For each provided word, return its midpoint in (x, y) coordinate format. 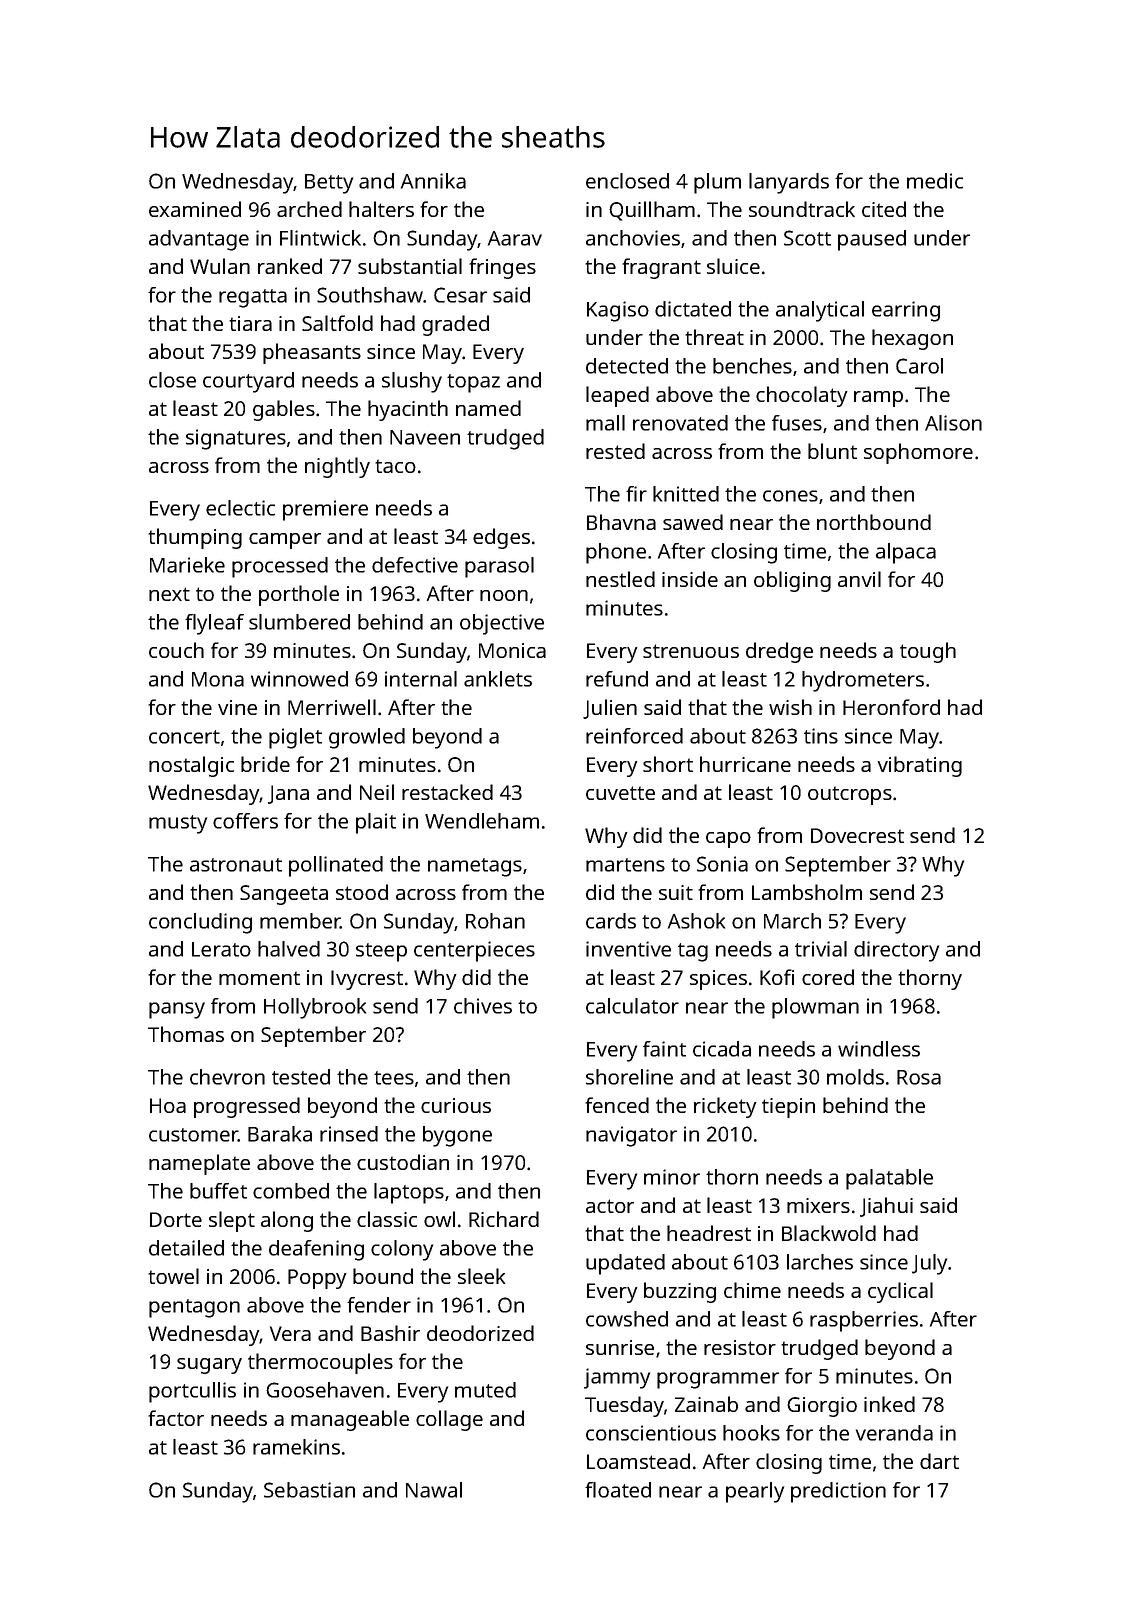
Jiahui (886, 1207)
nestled (620, 579)
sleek (481, 1276)
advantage (199, 240)
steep (381, 952)
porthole (299, 595)
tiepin (788, 1108)
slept (232, 1221)
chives (483, 1006)
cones (790, 496)
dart (939, 1461)
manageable (350, 1420)
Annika (433, 181)
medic (935, 181)
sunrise (620, 1347)
